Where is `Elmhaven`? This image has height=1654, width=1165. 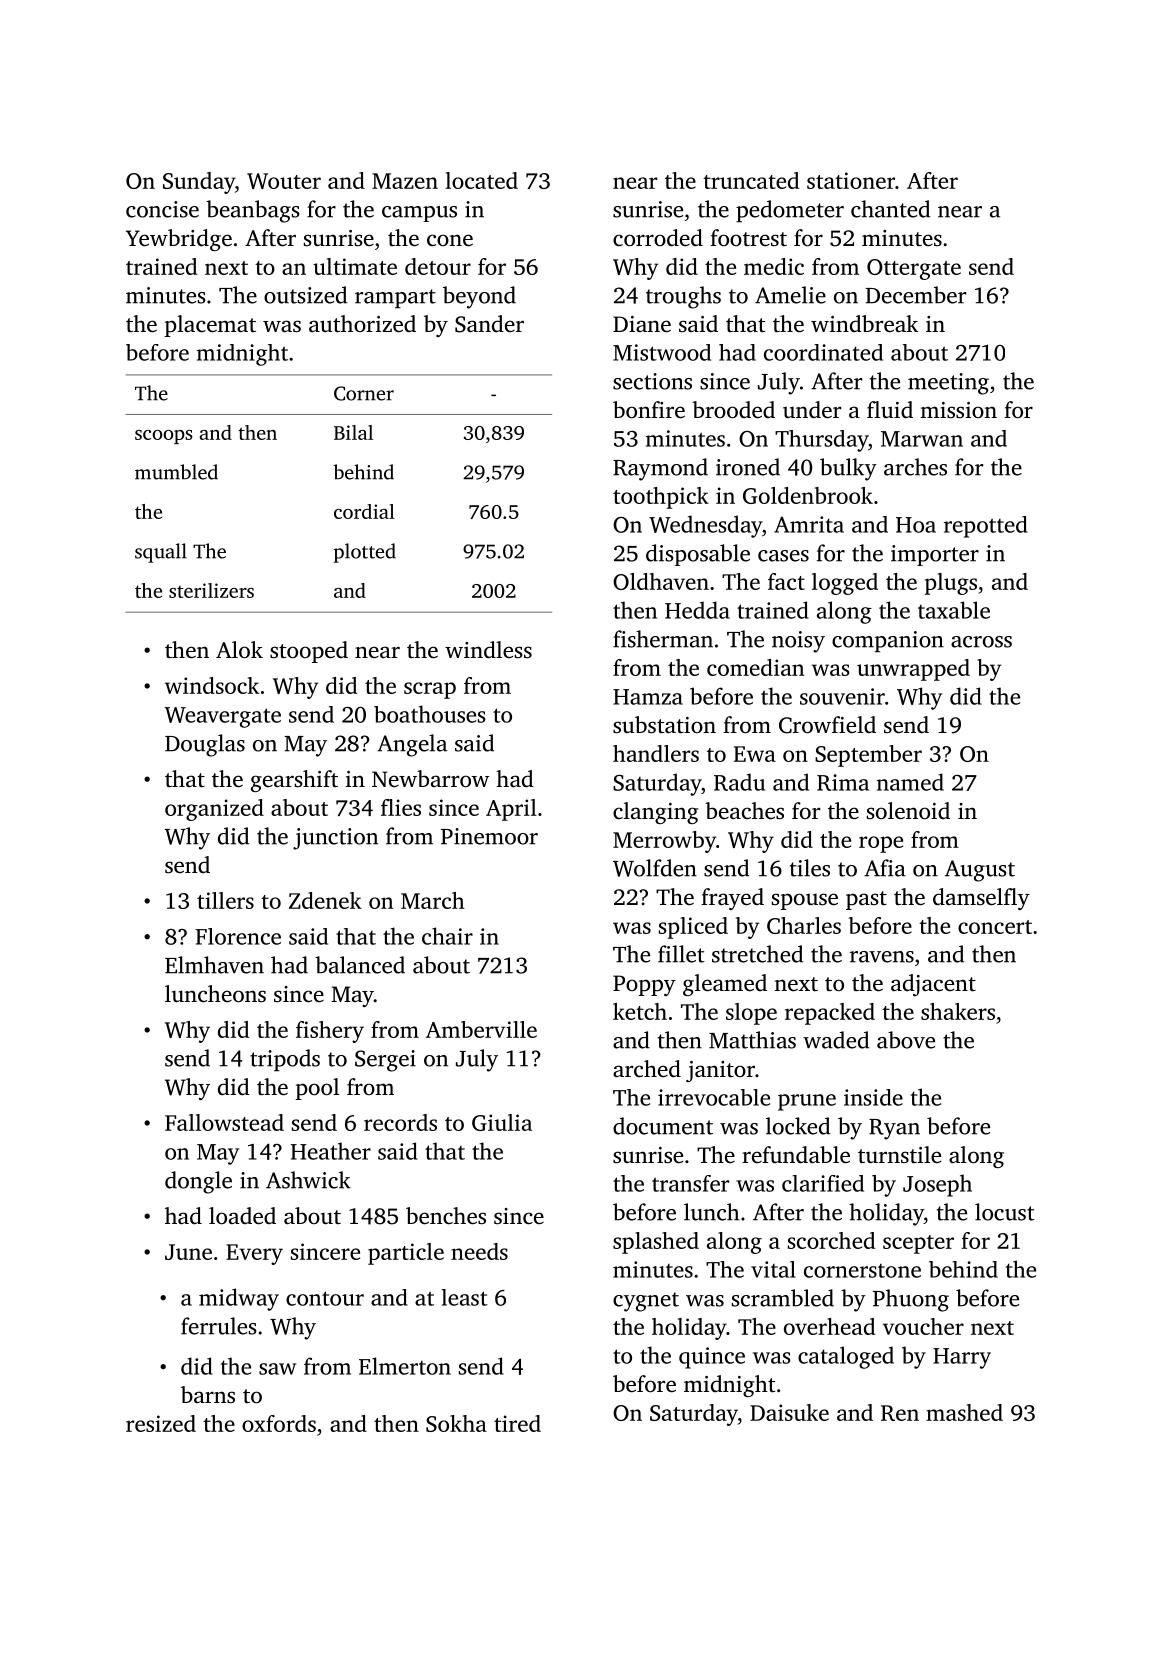 Elmhaven is located at coordinates (214, 965).
